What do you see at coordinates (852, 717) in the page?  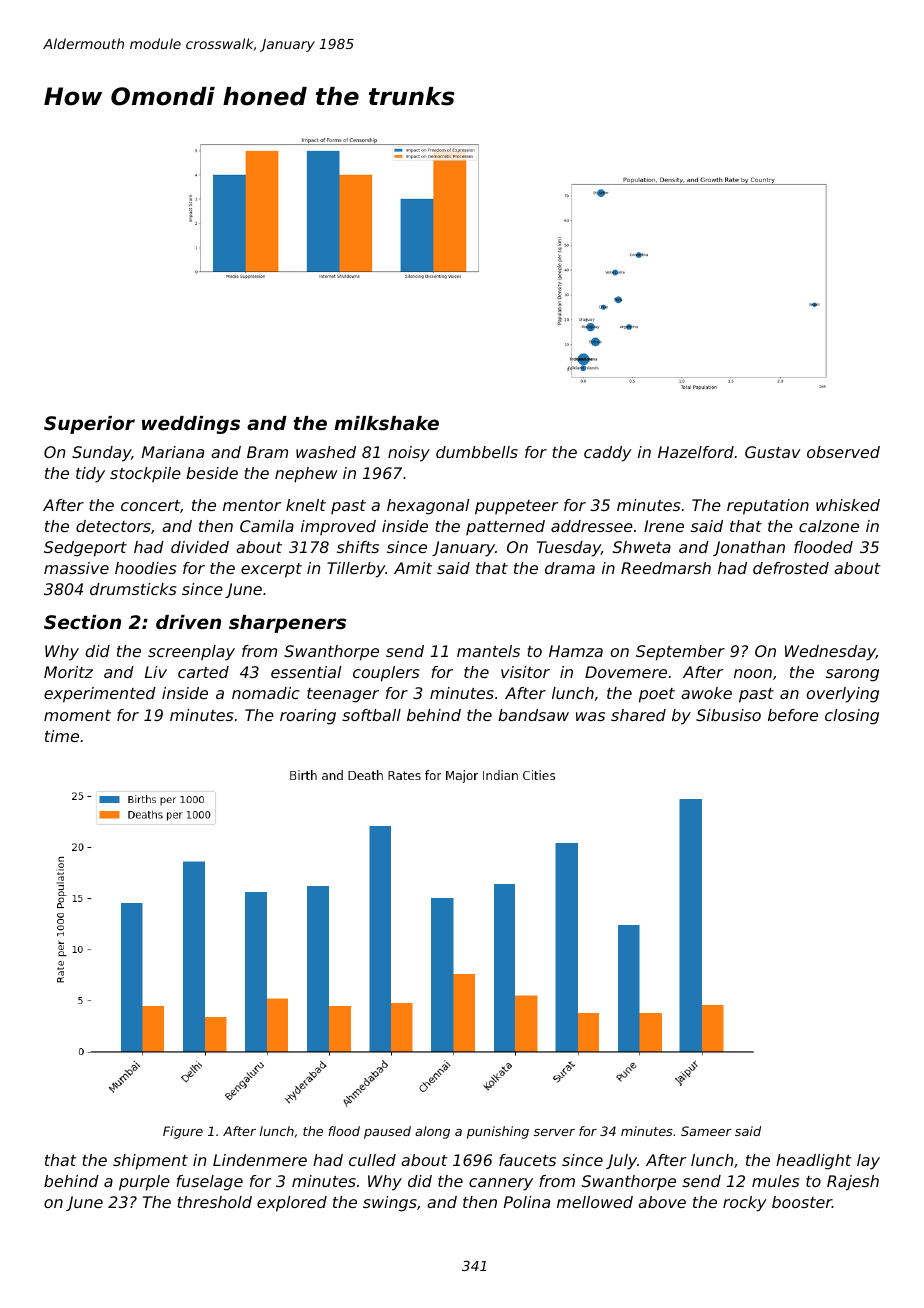 I see `closing` at bounding box center [852, 717].
